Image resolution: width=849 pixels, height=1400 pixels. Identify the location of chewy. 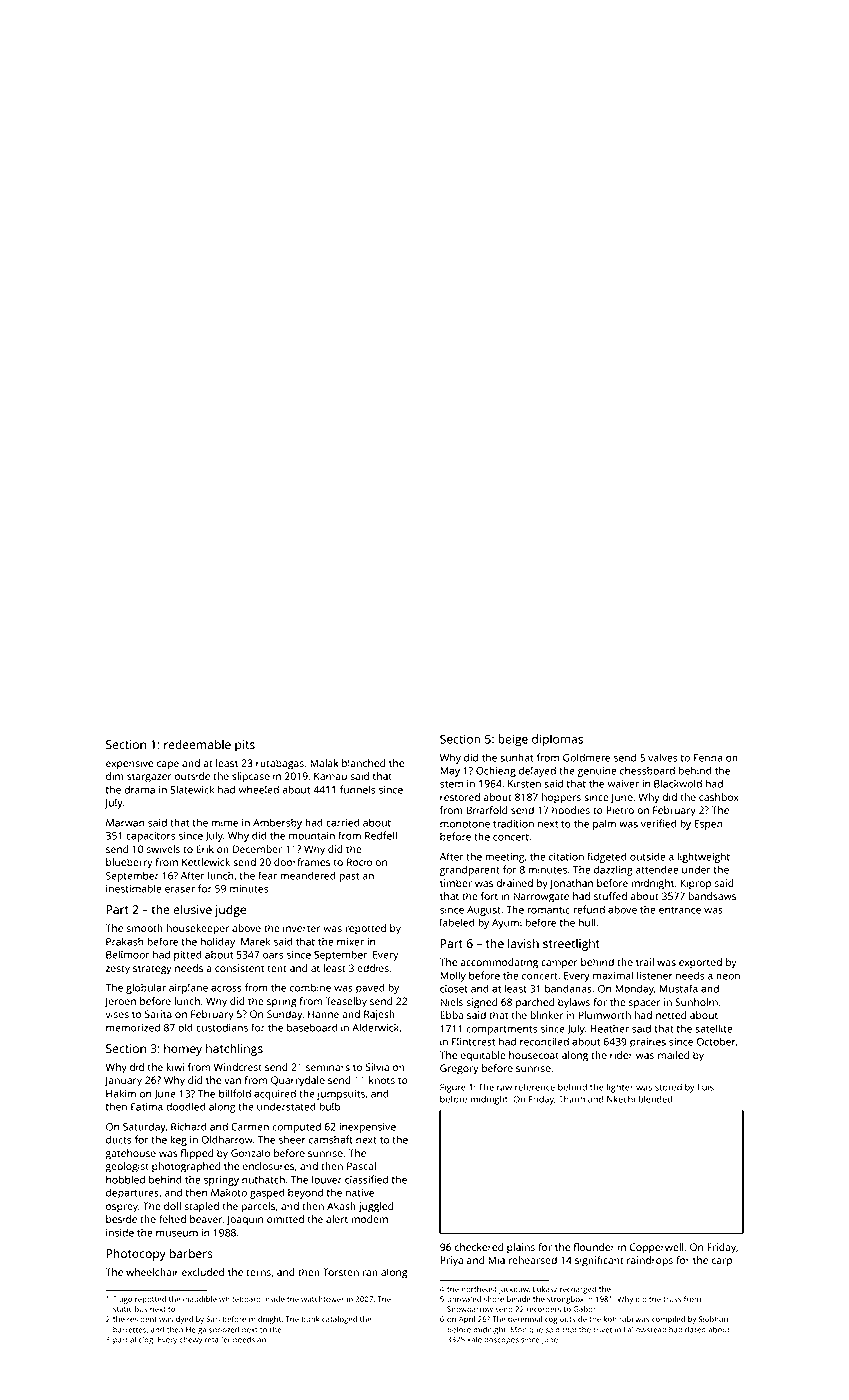
(191, 1340).
